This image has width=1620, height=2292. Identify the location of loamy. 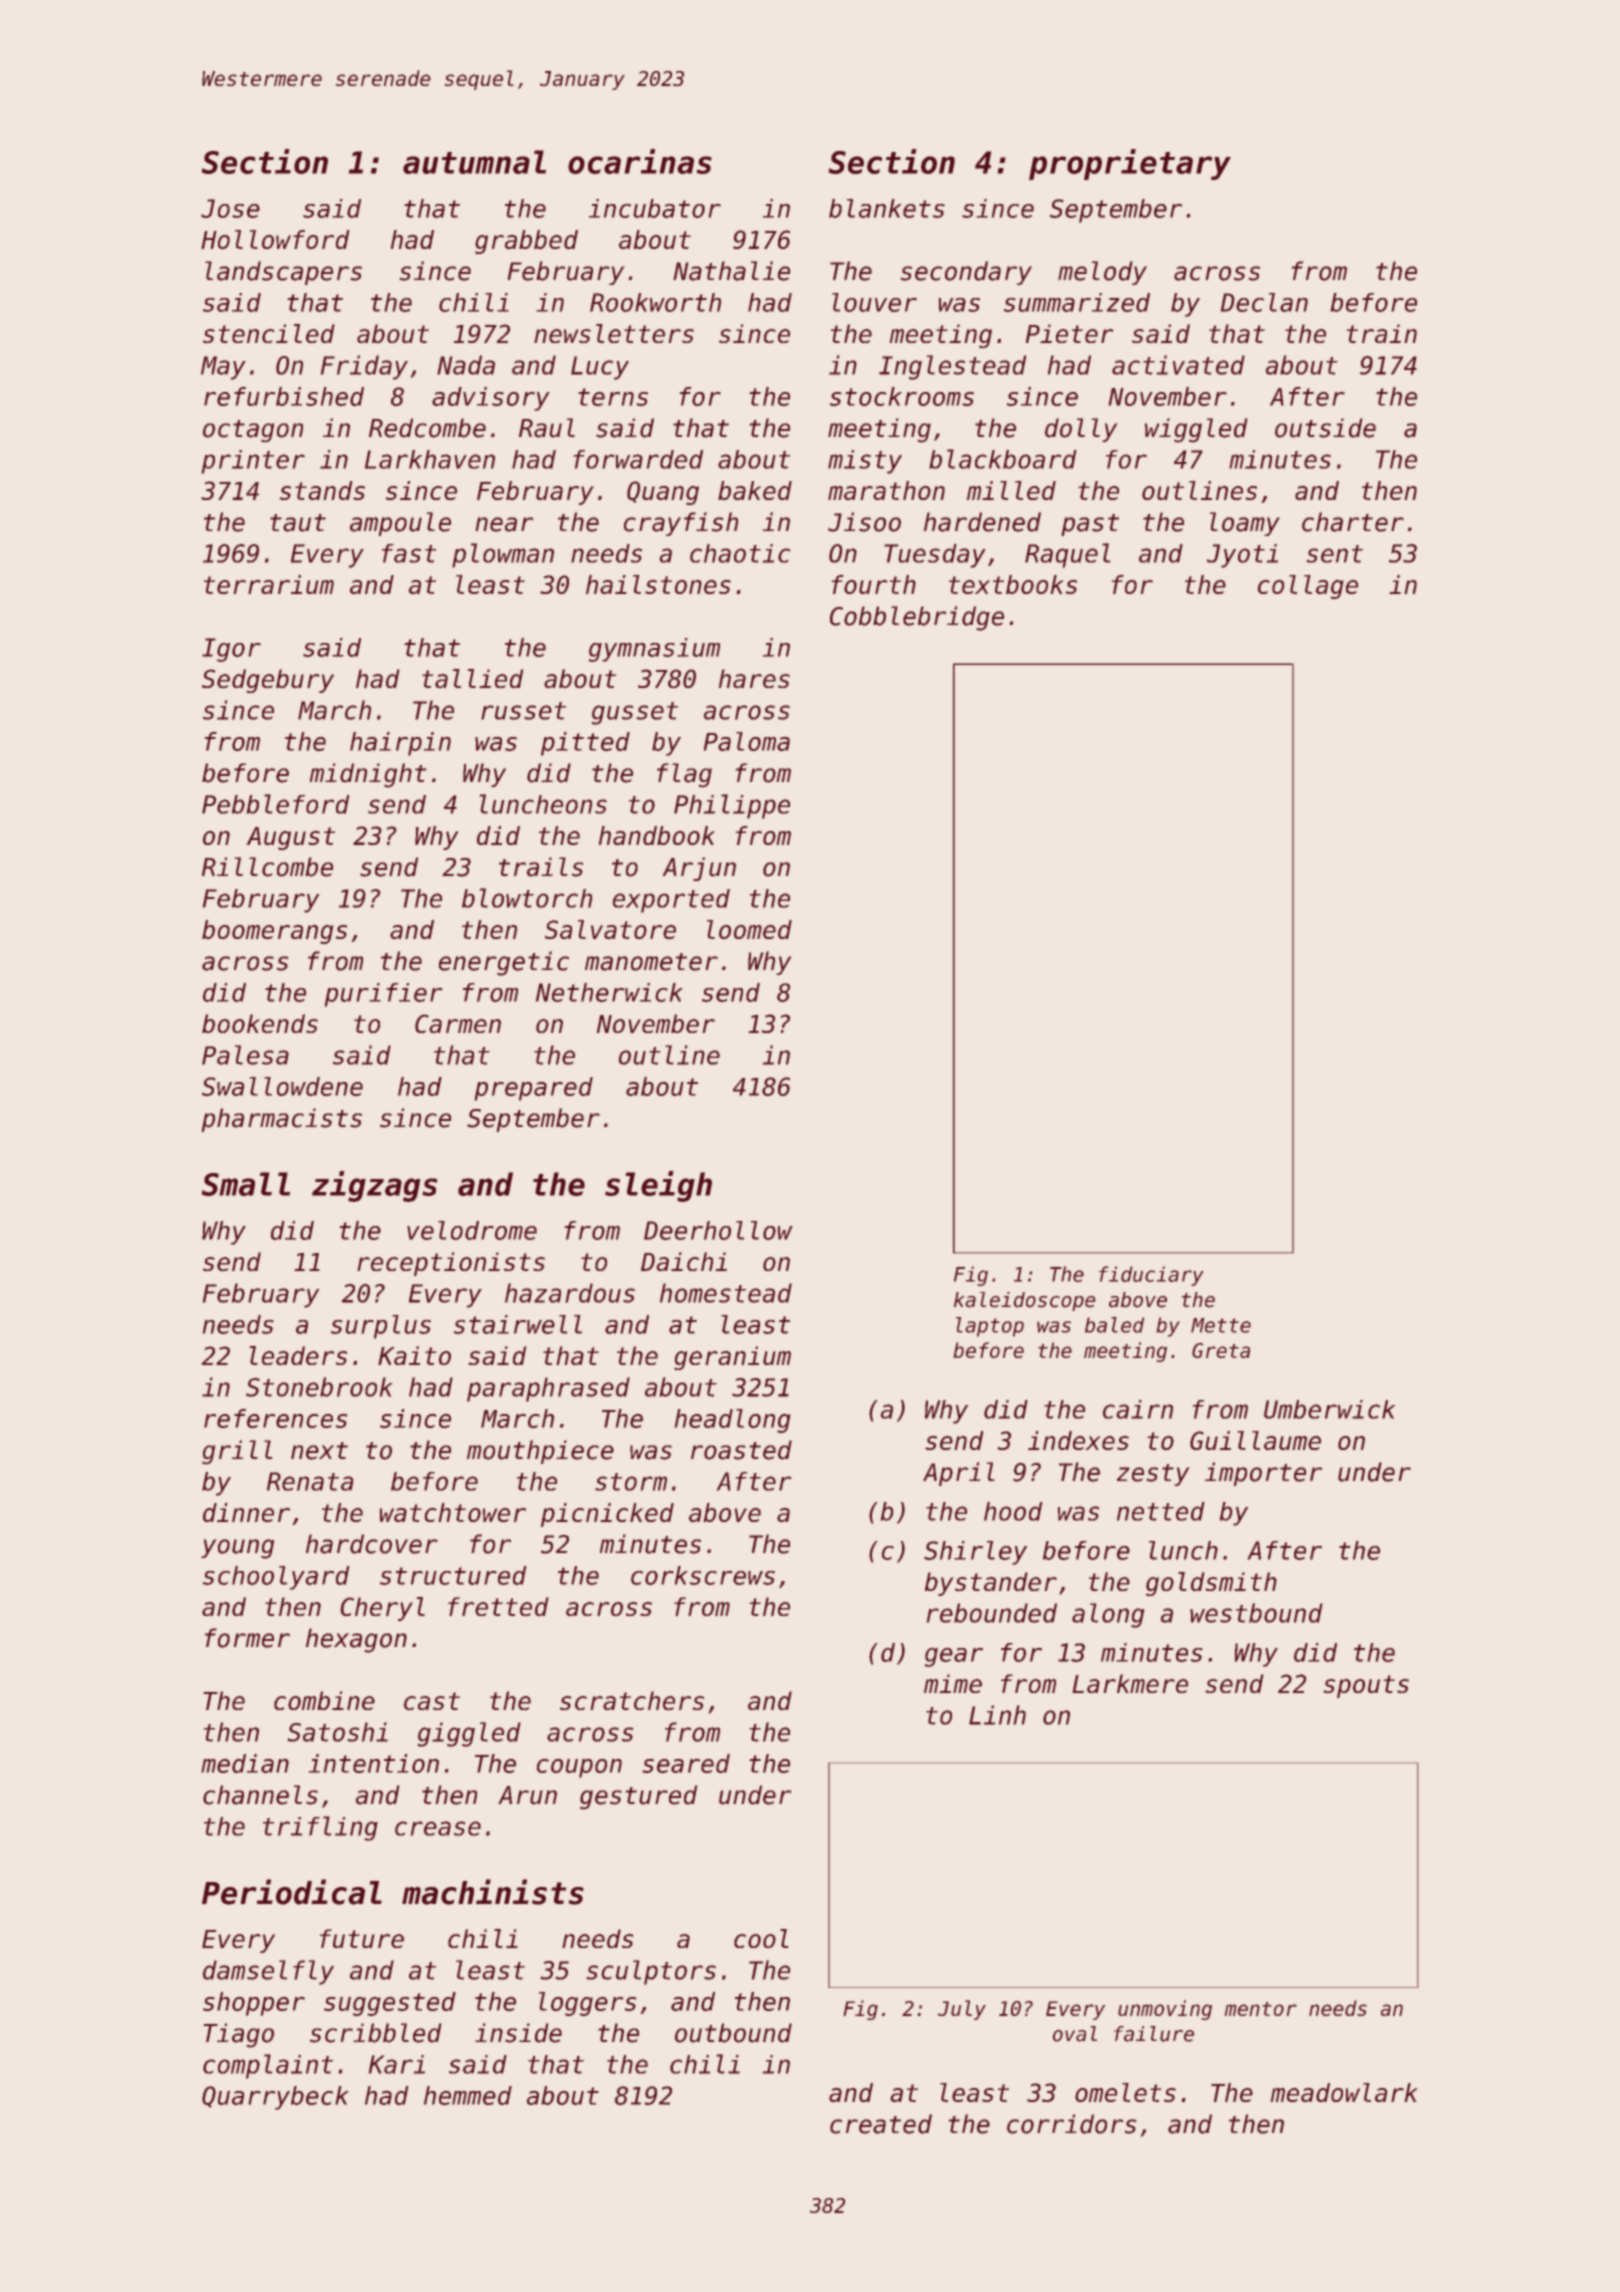
(1245, 524).
